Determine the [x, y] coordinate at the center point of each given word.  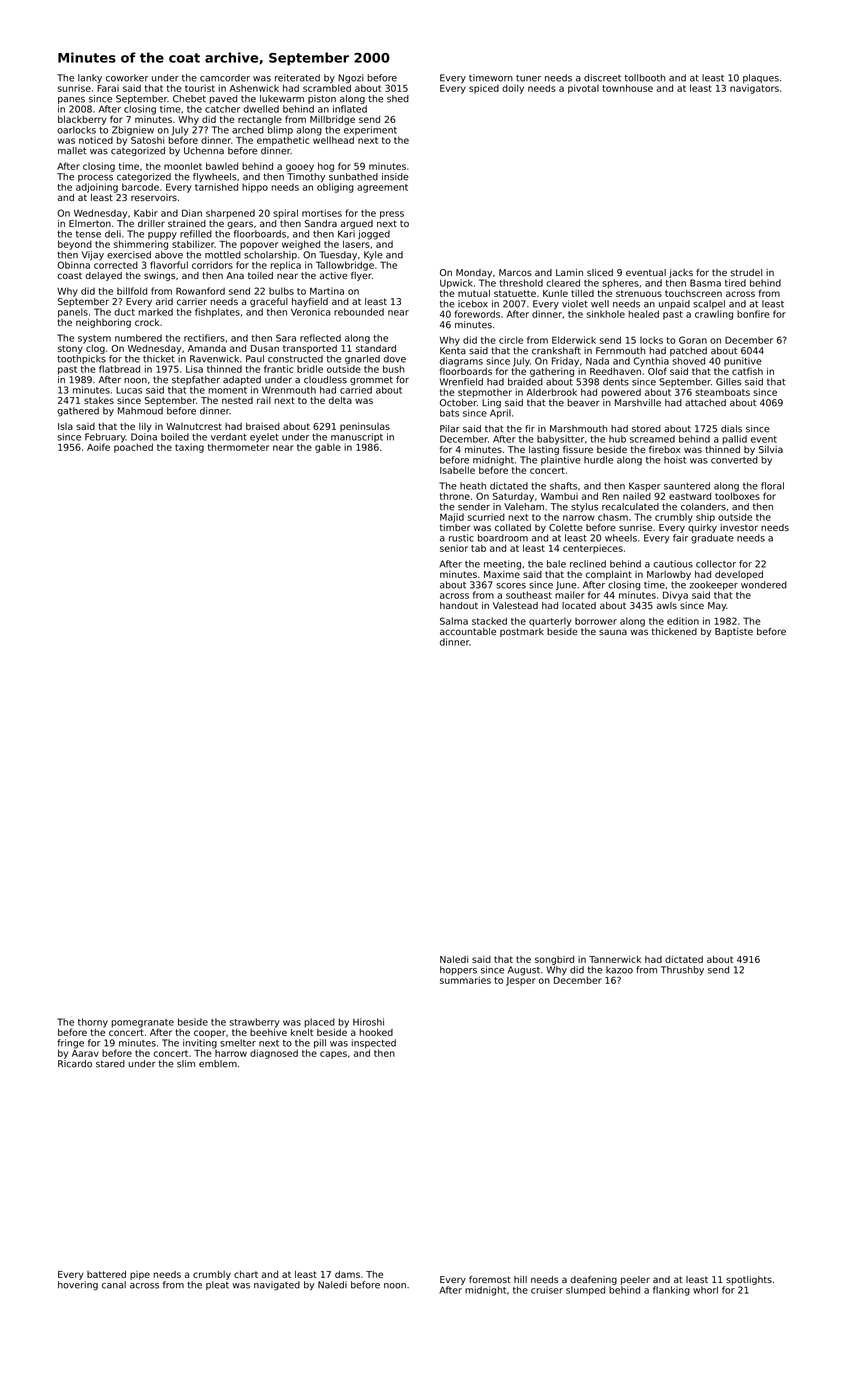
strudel [746, 272]
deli [113, 234]
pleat [217, 1285]
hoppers [458, 970]
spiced [484, 89]
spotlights [749, 1280]
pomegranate [142, 1023]
